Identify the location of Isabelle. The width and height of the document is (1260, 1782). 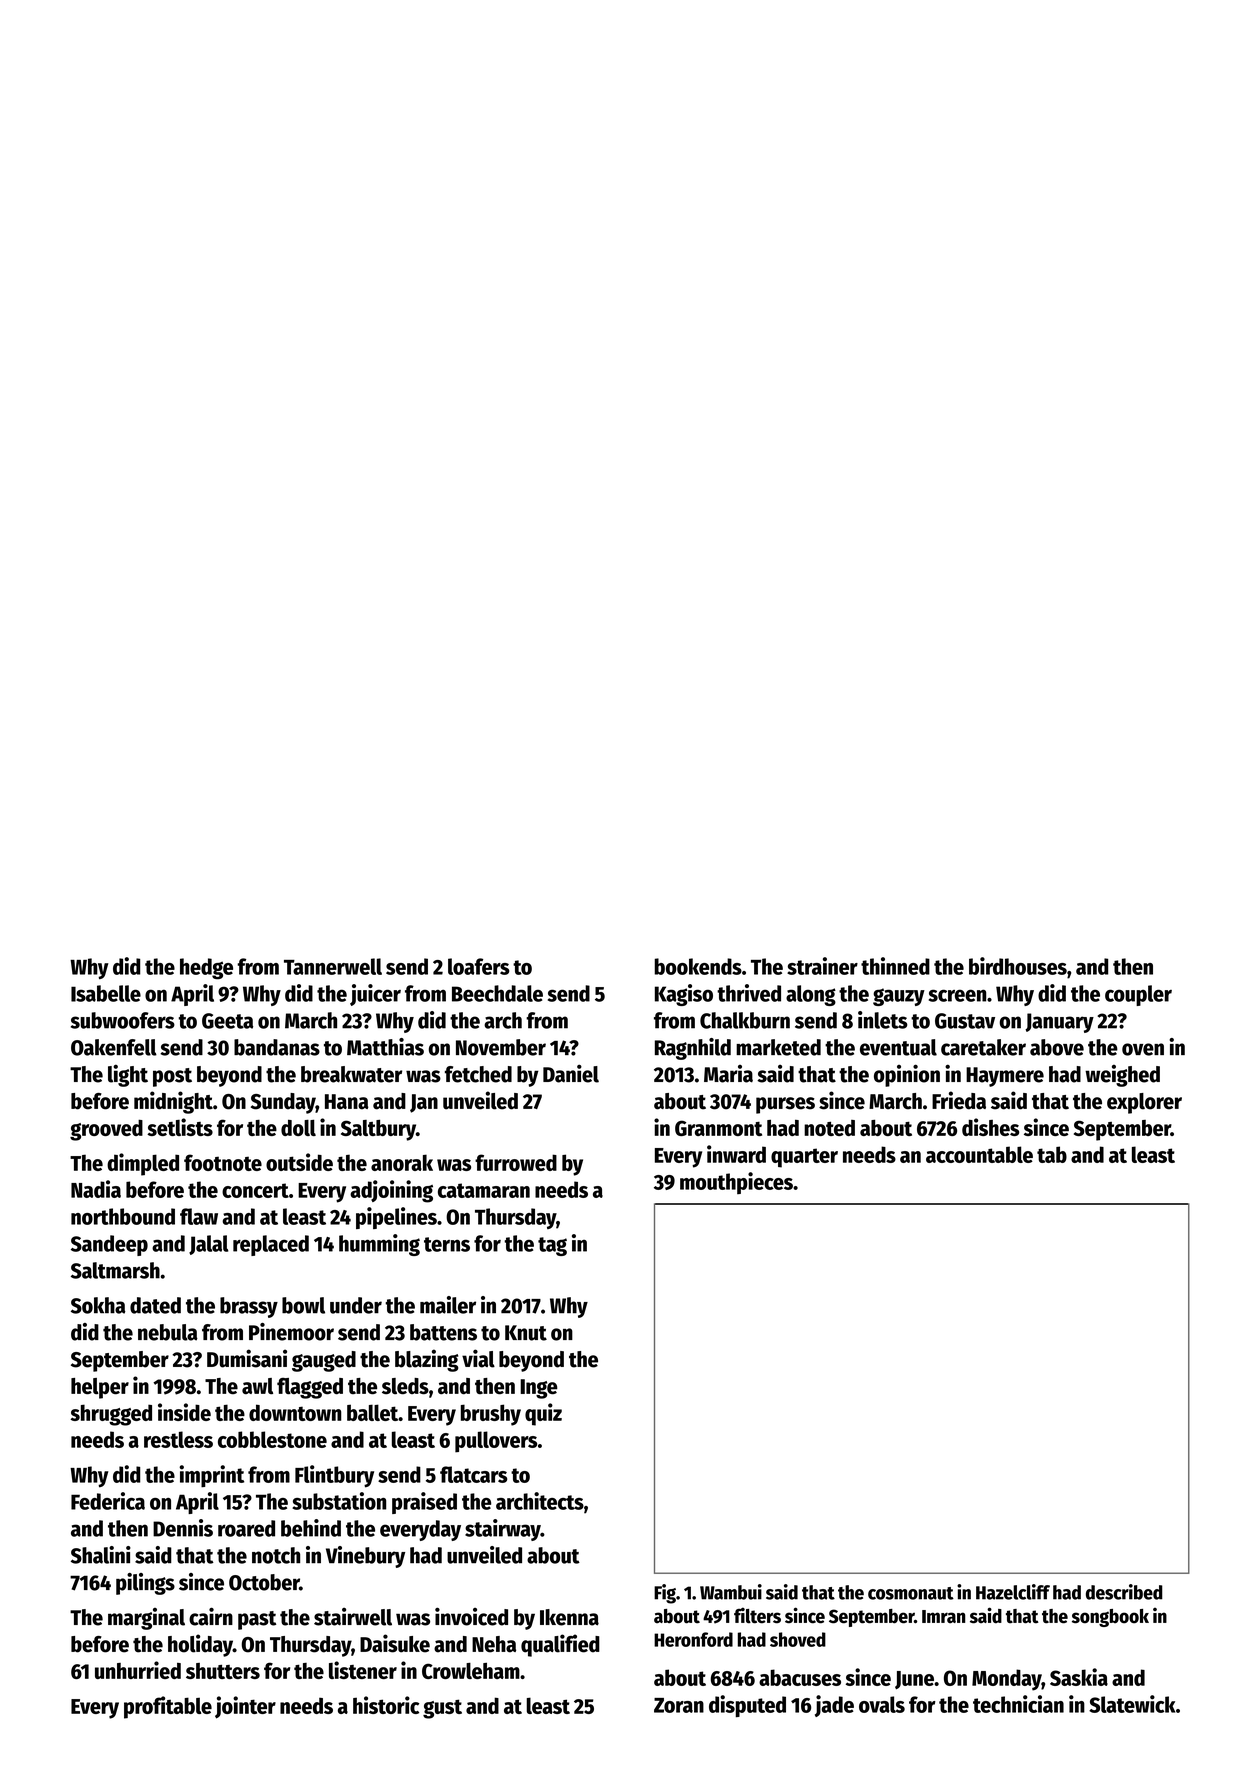
(106, 993).
